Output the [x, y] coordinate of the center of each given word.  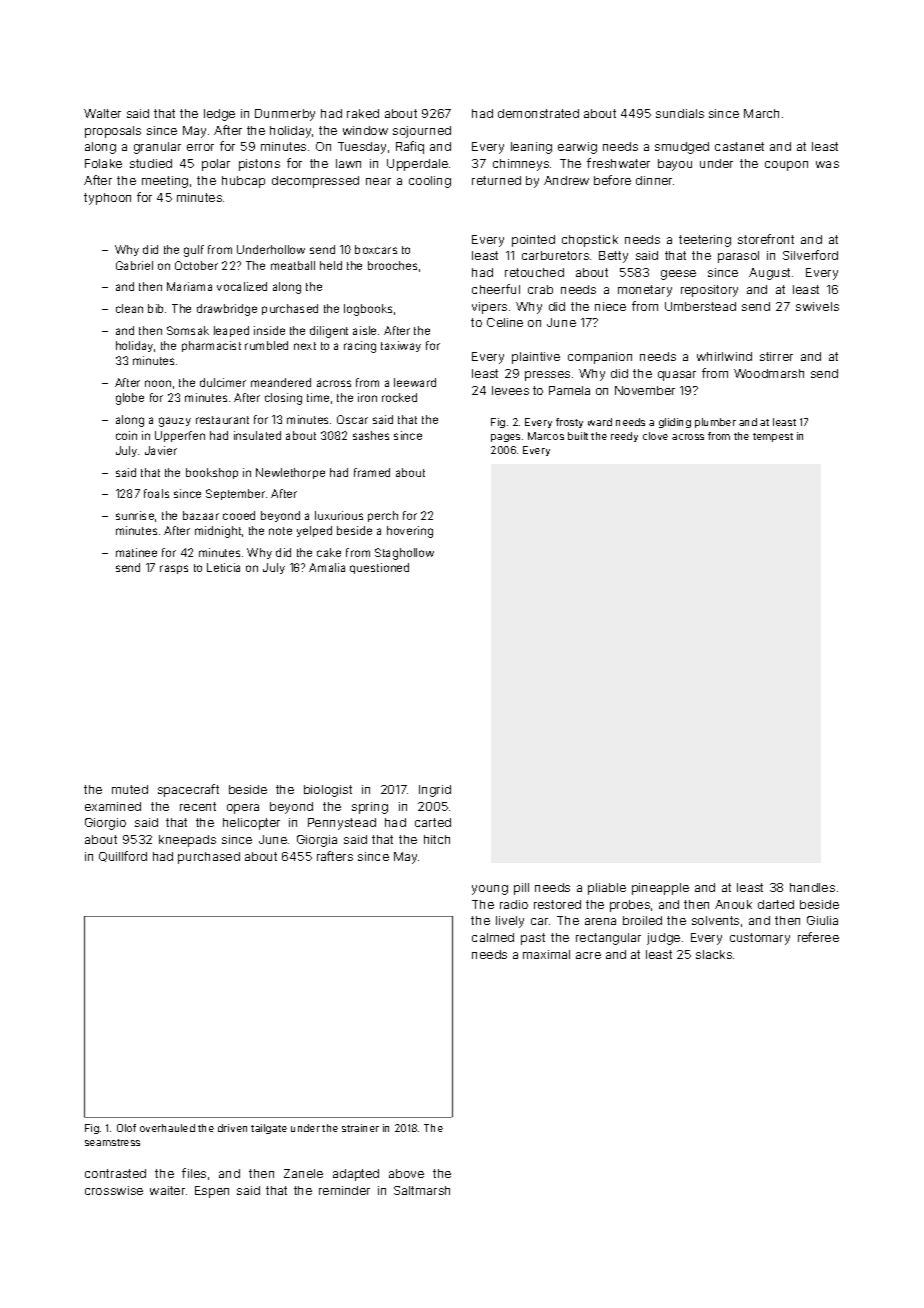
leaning [531, 148]
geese [678, 275]
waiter [167, 1190]
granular [157, 148]
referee [818, 937]
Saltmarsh [422, 1190]
